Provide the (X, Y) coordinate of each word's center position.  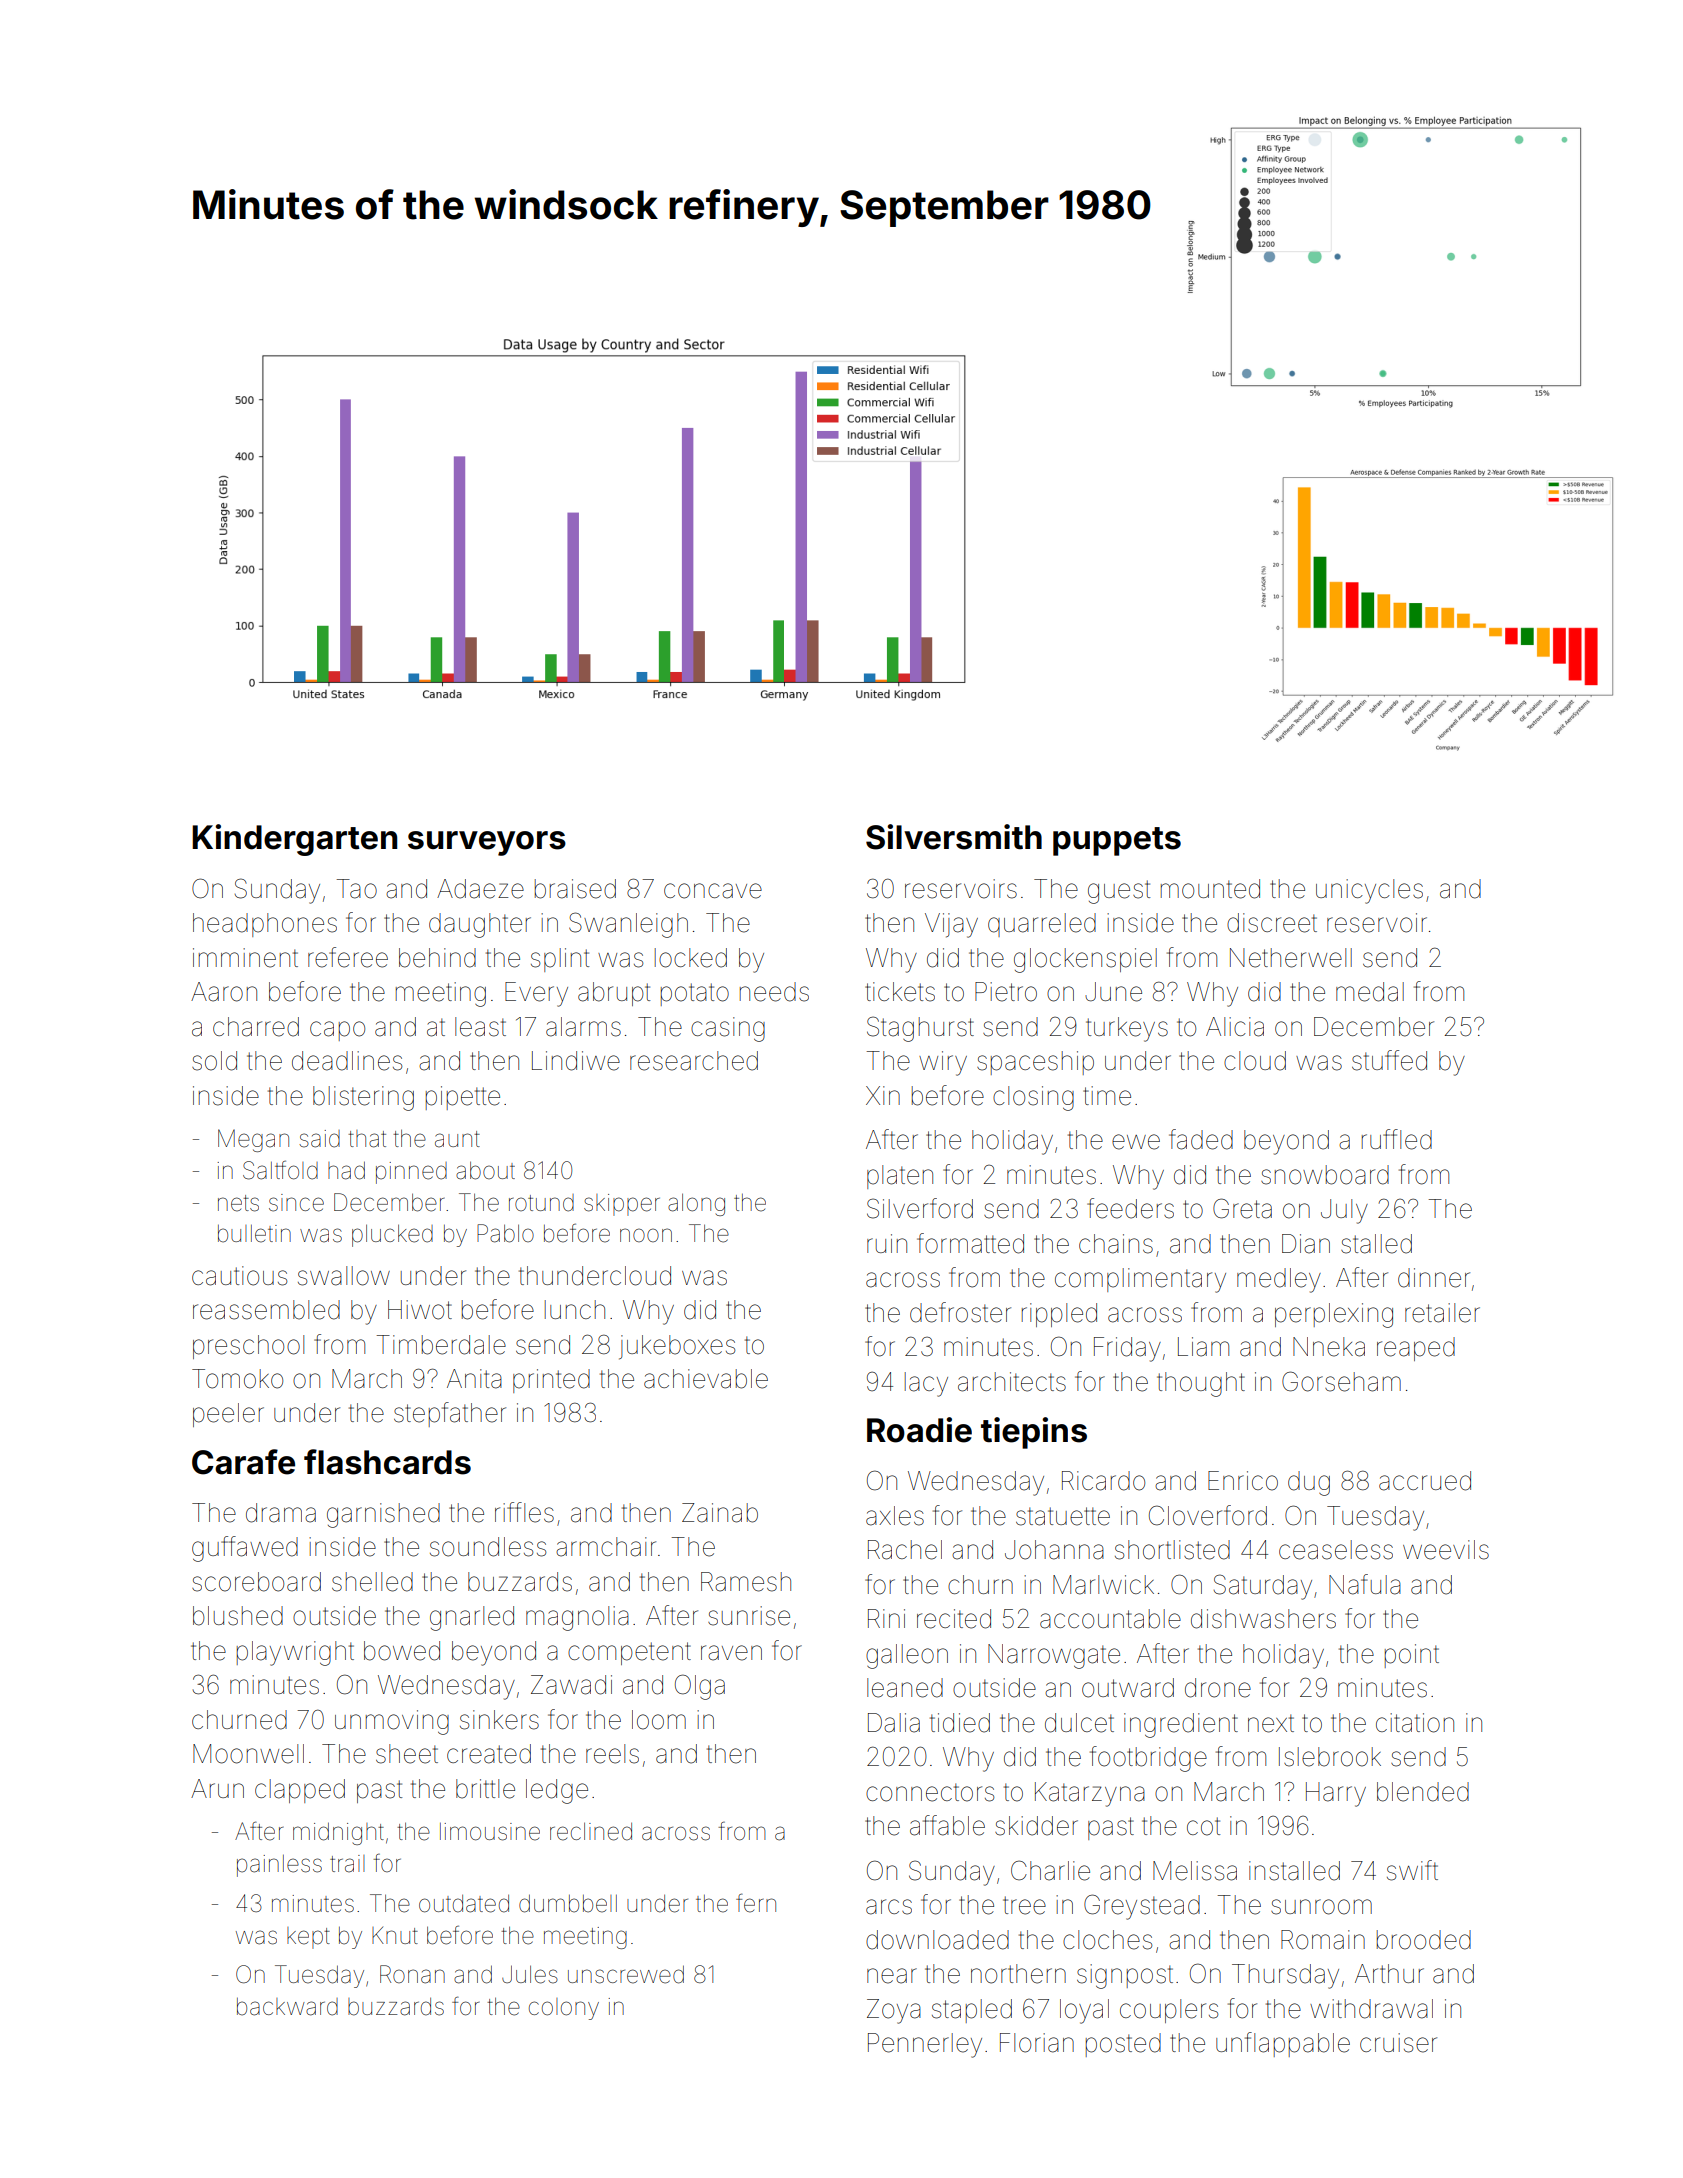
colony (564, 2009)
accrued (1425, 1481)
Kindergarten (294, 840)
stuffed (1389, 1060)
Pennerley (925, 2045)
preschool (248, 1347)
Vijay (951, 925)
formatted (970, 1243)
